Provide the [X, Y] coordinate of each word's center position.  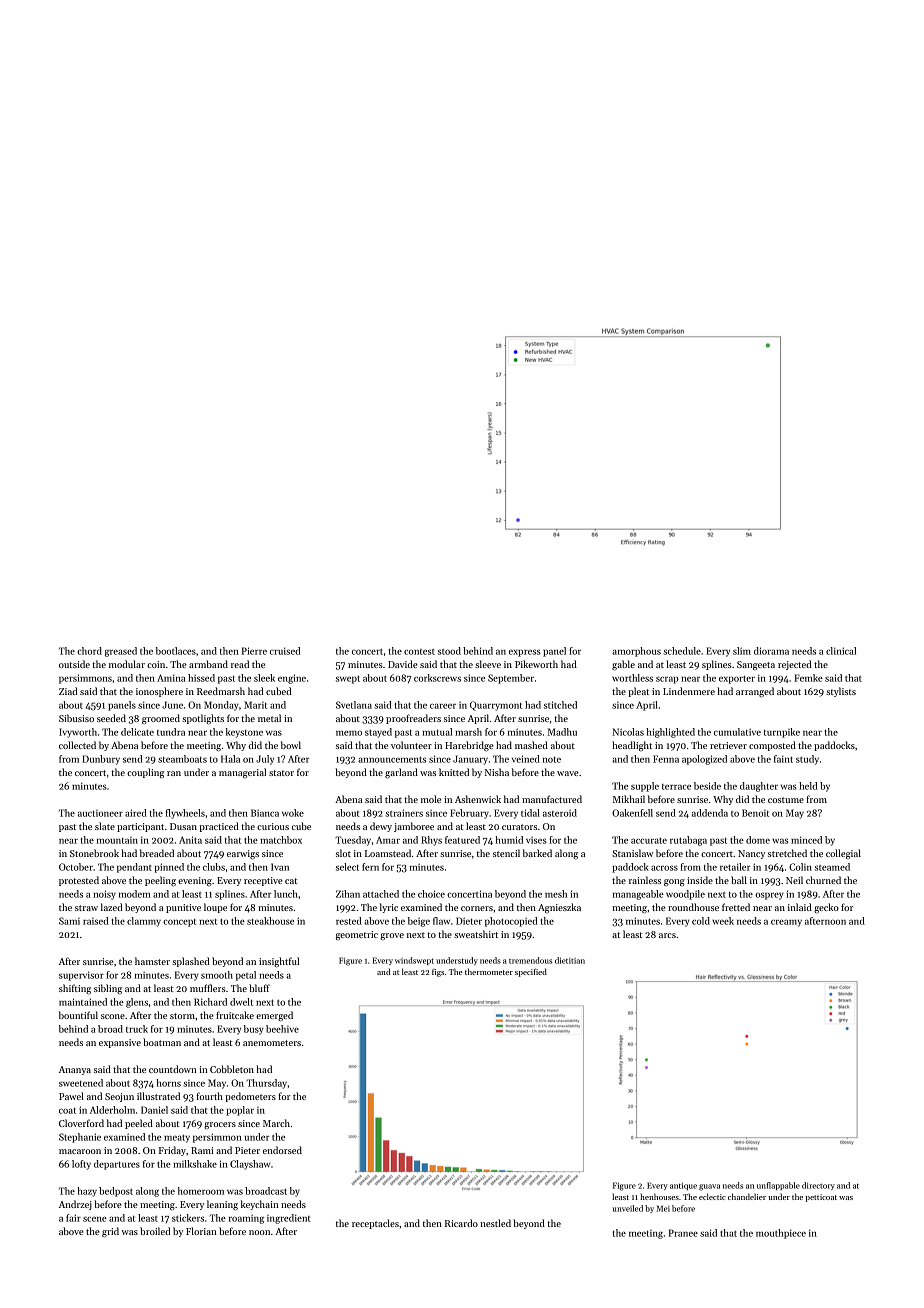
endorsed [282, 1150]
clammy [144, 922]
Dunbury [101, 760]
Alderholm [112, 1110]
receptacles [375, 1224]
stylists [841, 692]
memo [349, 733]
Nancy [751, 854]
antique [683, 1186]
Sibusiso [76, 718]
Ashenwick [478, 799]
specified [531, 972]
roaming [246, 1219]
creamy [786, 923]
